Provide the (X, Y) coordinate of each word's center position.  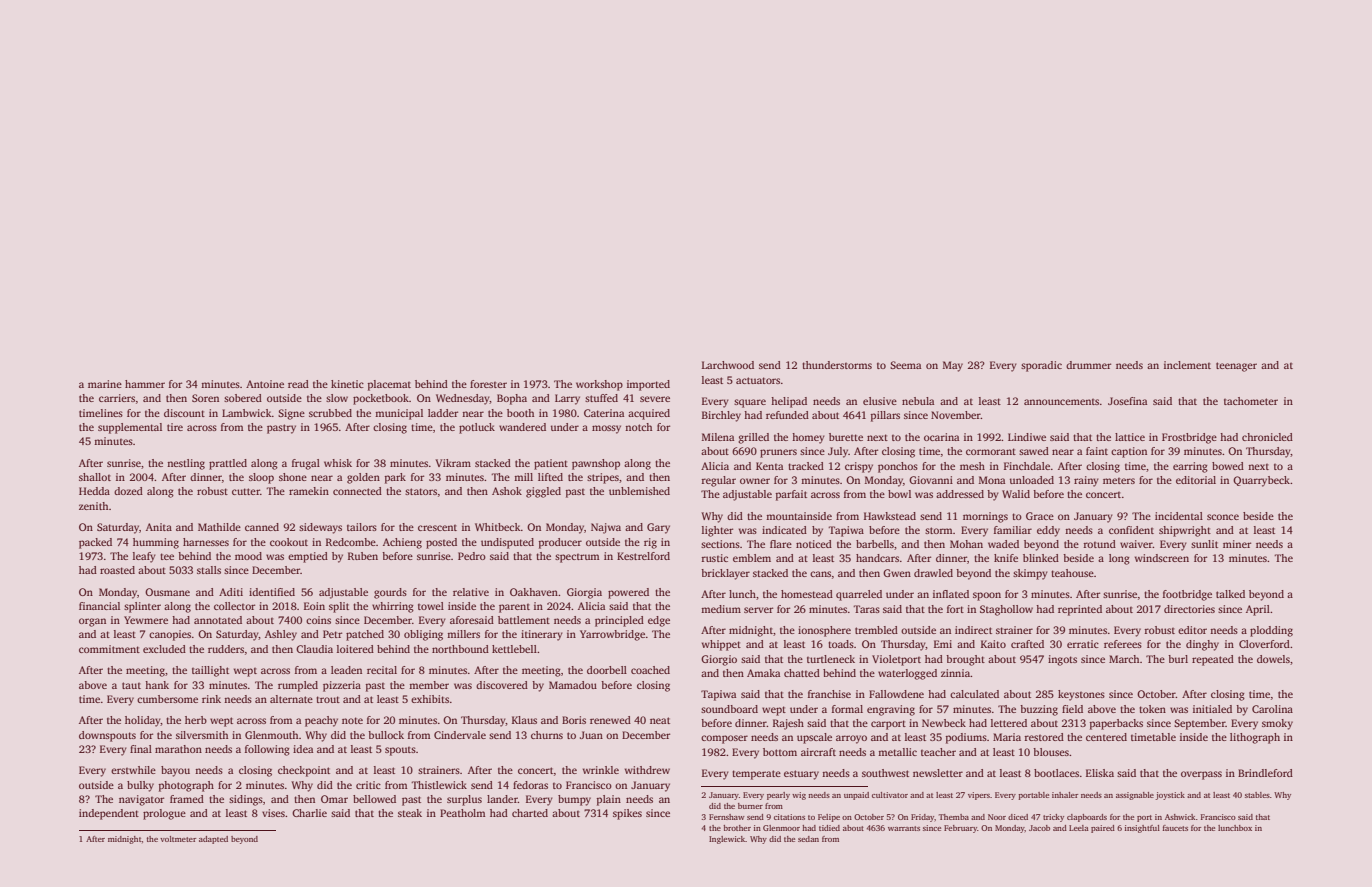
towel (431, 606)
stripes (603, 478)
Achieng (402, 543)
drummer (1088, 365)
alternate (291, 699)
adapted (213, 840)
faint (1097, 451)
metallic (897, 752)
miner (1237, 544)
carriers (117, 398)
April (1258, 610)
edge (659, 621)
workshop (599, 385)
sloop (261, 478)
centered (1106, 737)
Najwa (606, 528)
